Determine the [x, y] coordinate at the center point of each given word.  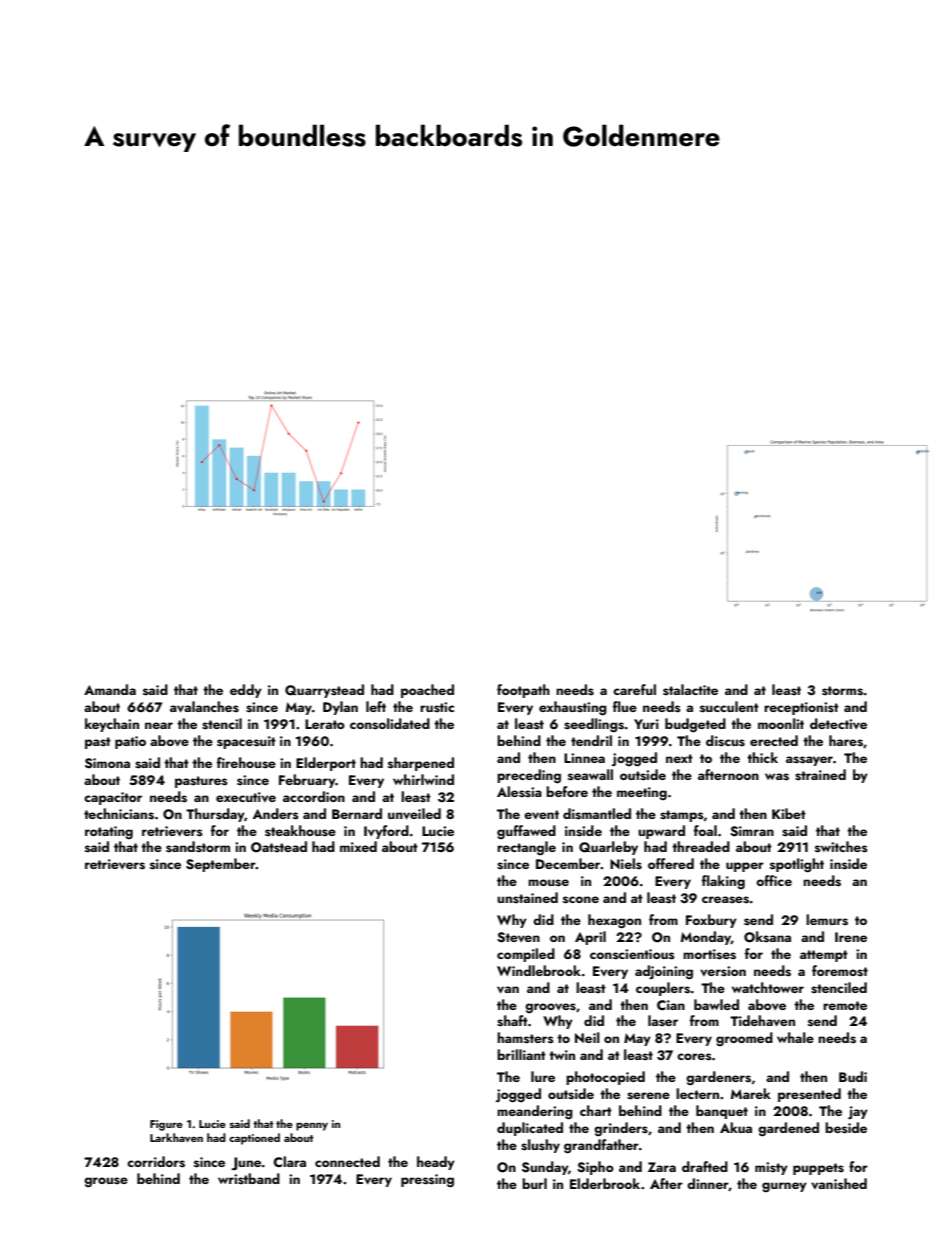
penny [312, 1126]
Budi [853, 1076]
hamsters [525, 1038]
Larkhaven [176, 1137]
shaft [512, 1021]
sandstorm [198, 847]
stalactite [690, 690]
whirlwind [423, 779]
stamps [682, 816]
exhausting [573, 708]
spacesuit [246, 742]
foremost [840, 971]
